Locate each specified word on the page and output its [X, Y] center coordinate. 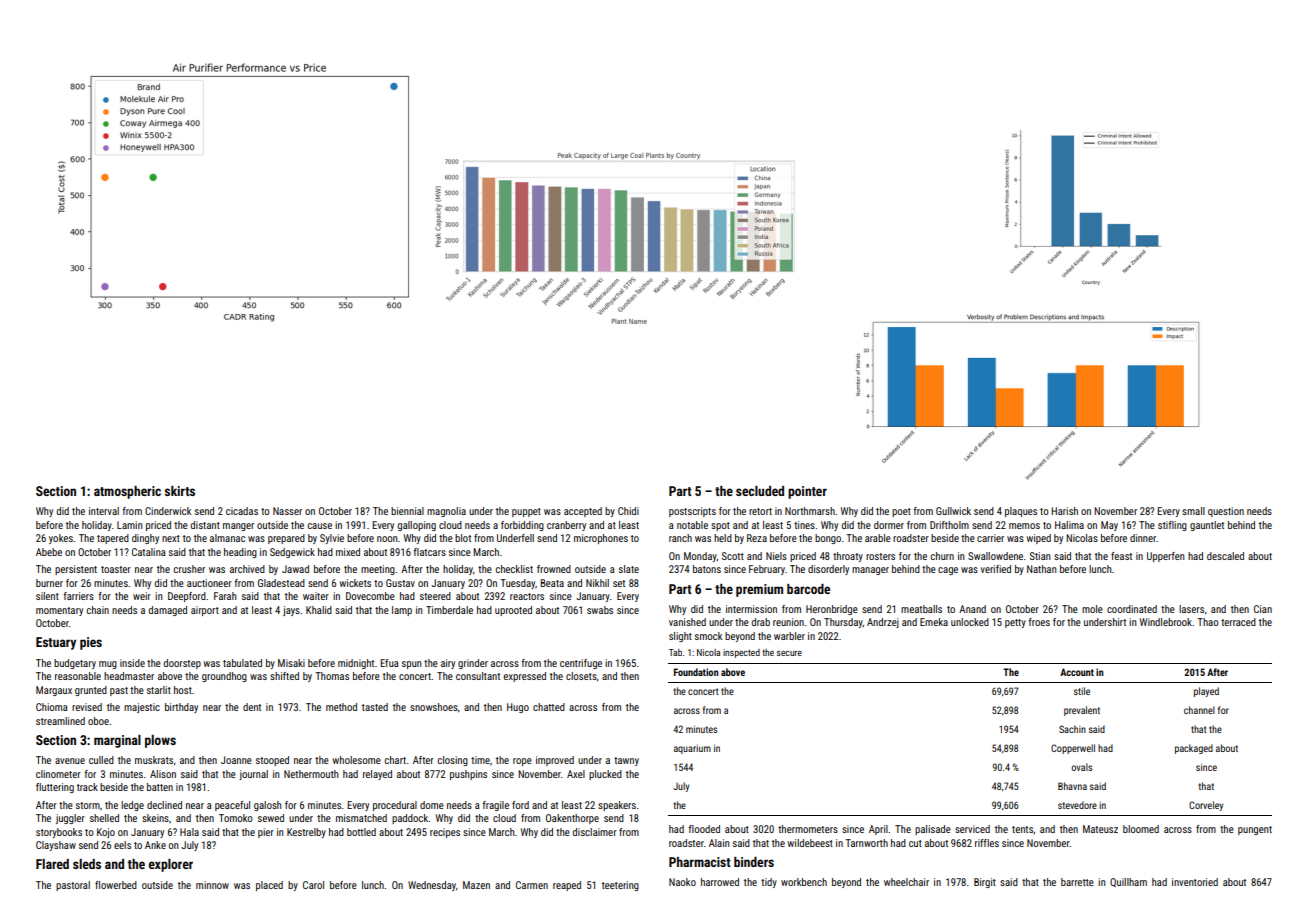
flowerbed [116, 885]
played [1206, 692]
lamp [402, 611]
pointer [807, 492]
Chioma [51, 707]
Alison [163, 774]
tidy [769, 883]
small [1193, 511]
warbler [789, 636]
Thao [1208, 622]
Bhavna [1072, 786]
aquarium [692, 749]
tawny [626, 761]
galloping [417, 526]
